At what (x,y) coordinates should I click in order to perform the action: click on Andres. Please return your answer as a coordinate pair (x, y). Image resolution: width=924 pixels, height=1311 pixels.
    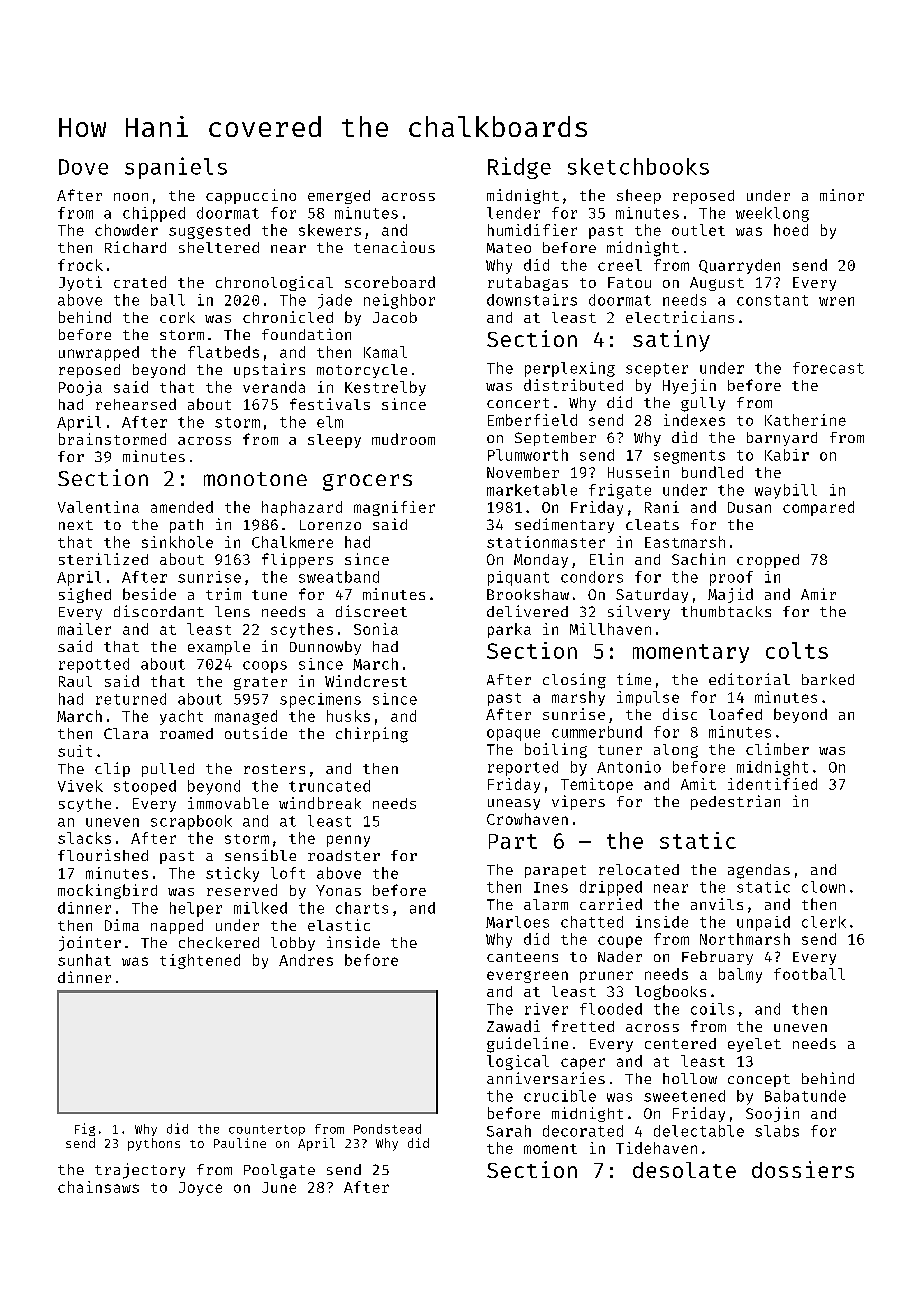
    Looking at the image, I should click on (306, 960).
